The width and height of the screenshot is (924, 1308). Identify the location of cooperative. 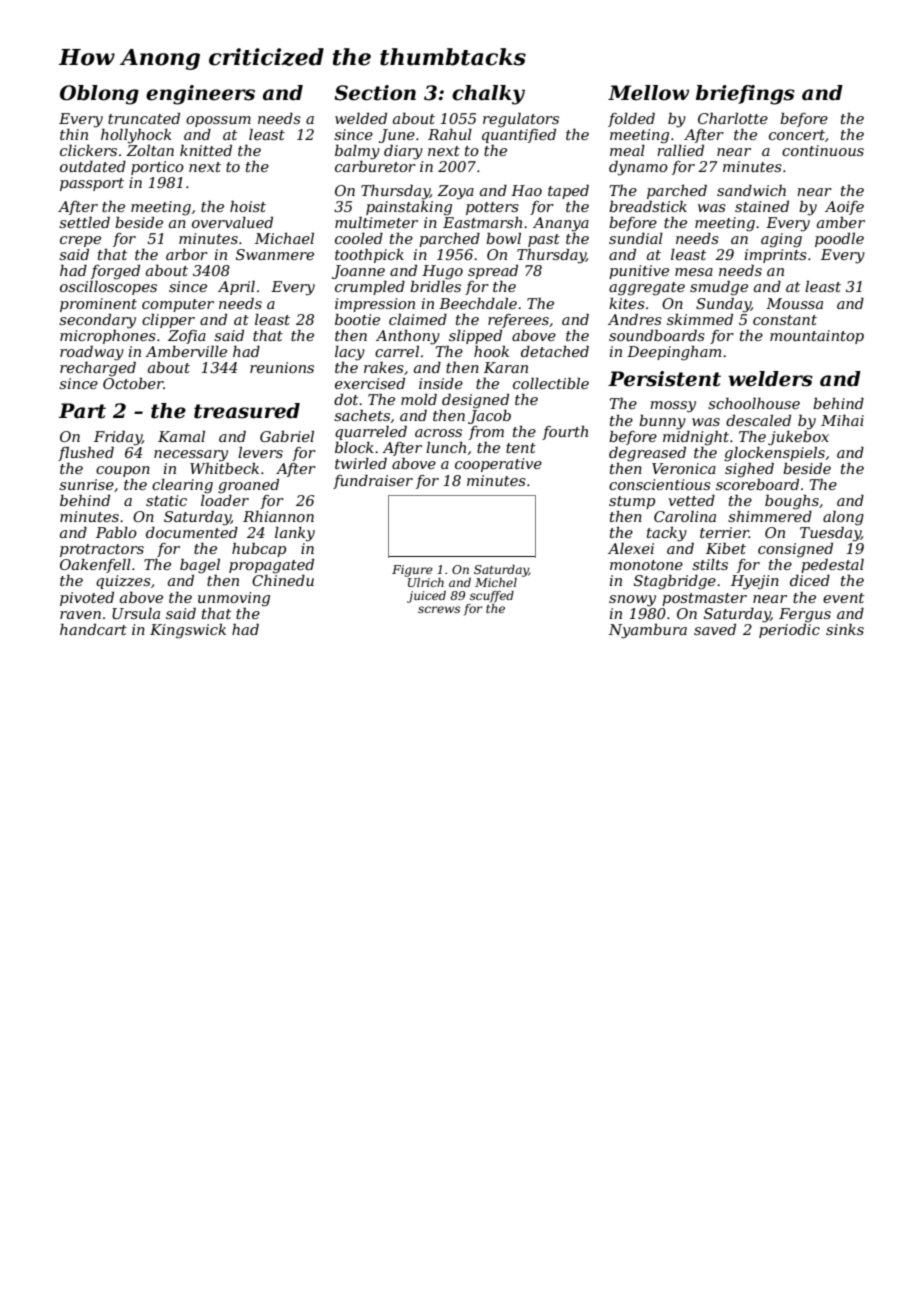
(498, 465).
